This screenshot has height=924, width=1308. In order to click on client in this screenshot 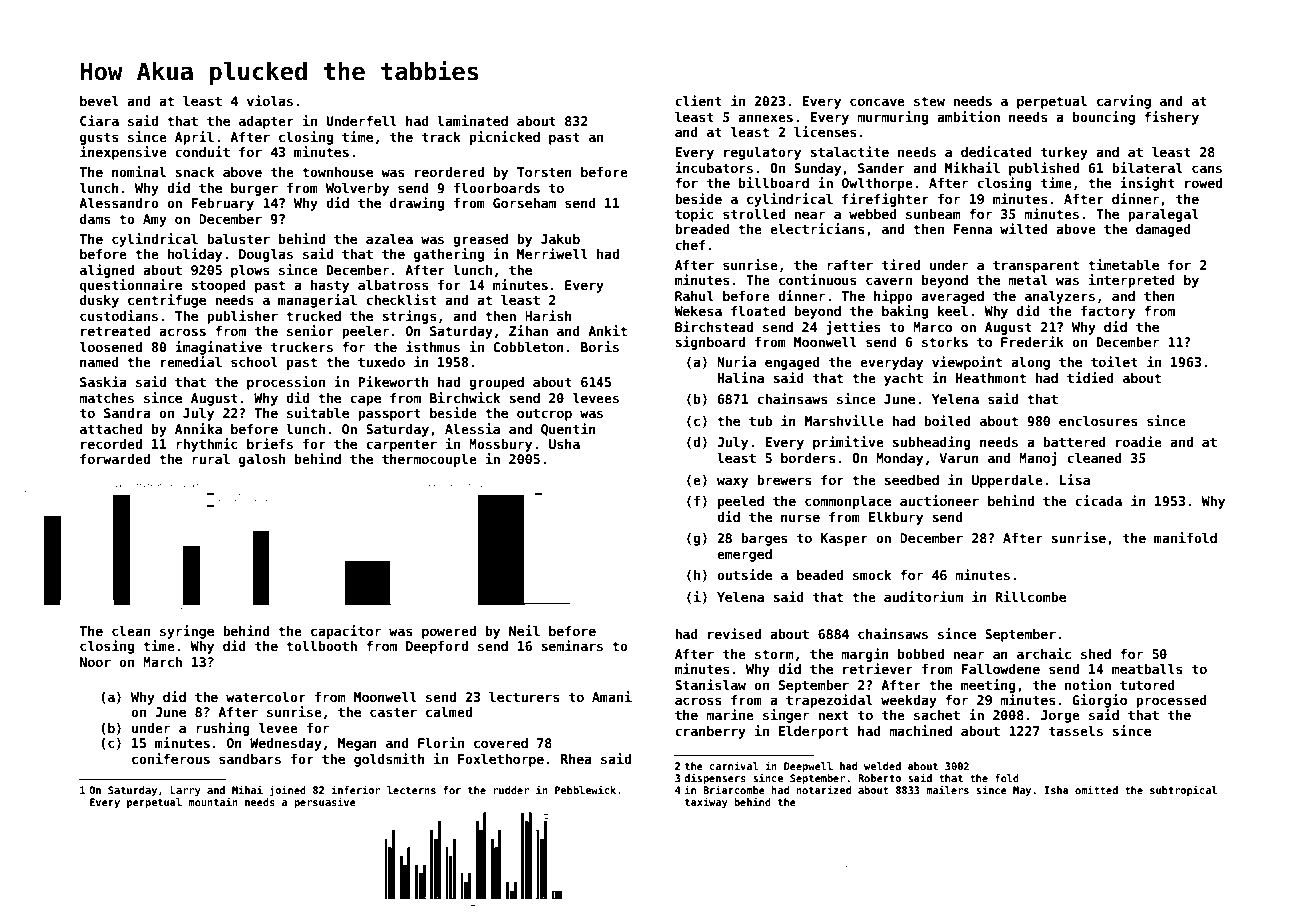, I will do `click(698, 100)`.
